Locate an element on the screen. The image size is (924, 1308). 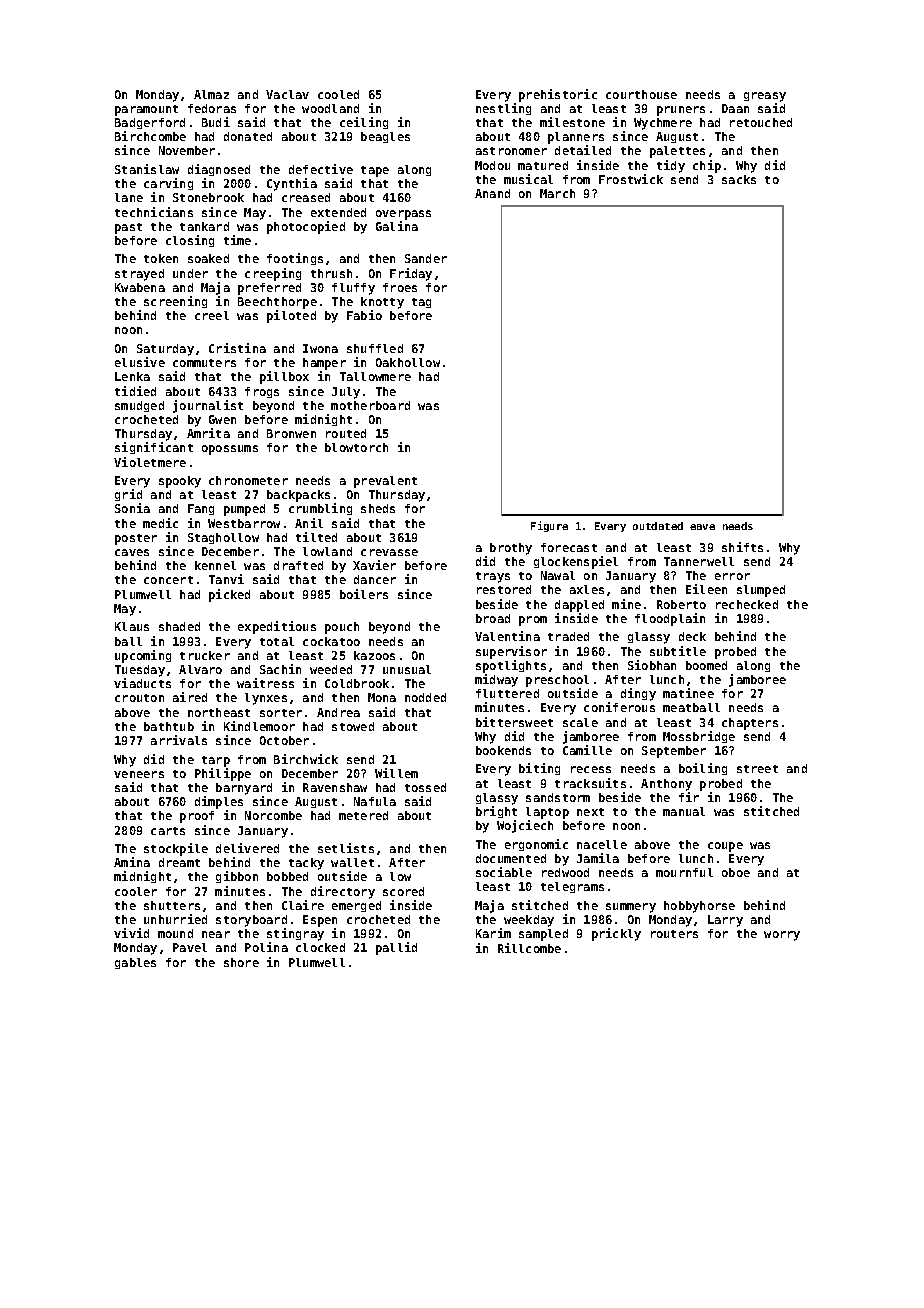
spooky is located at coordinates (180, 482).
